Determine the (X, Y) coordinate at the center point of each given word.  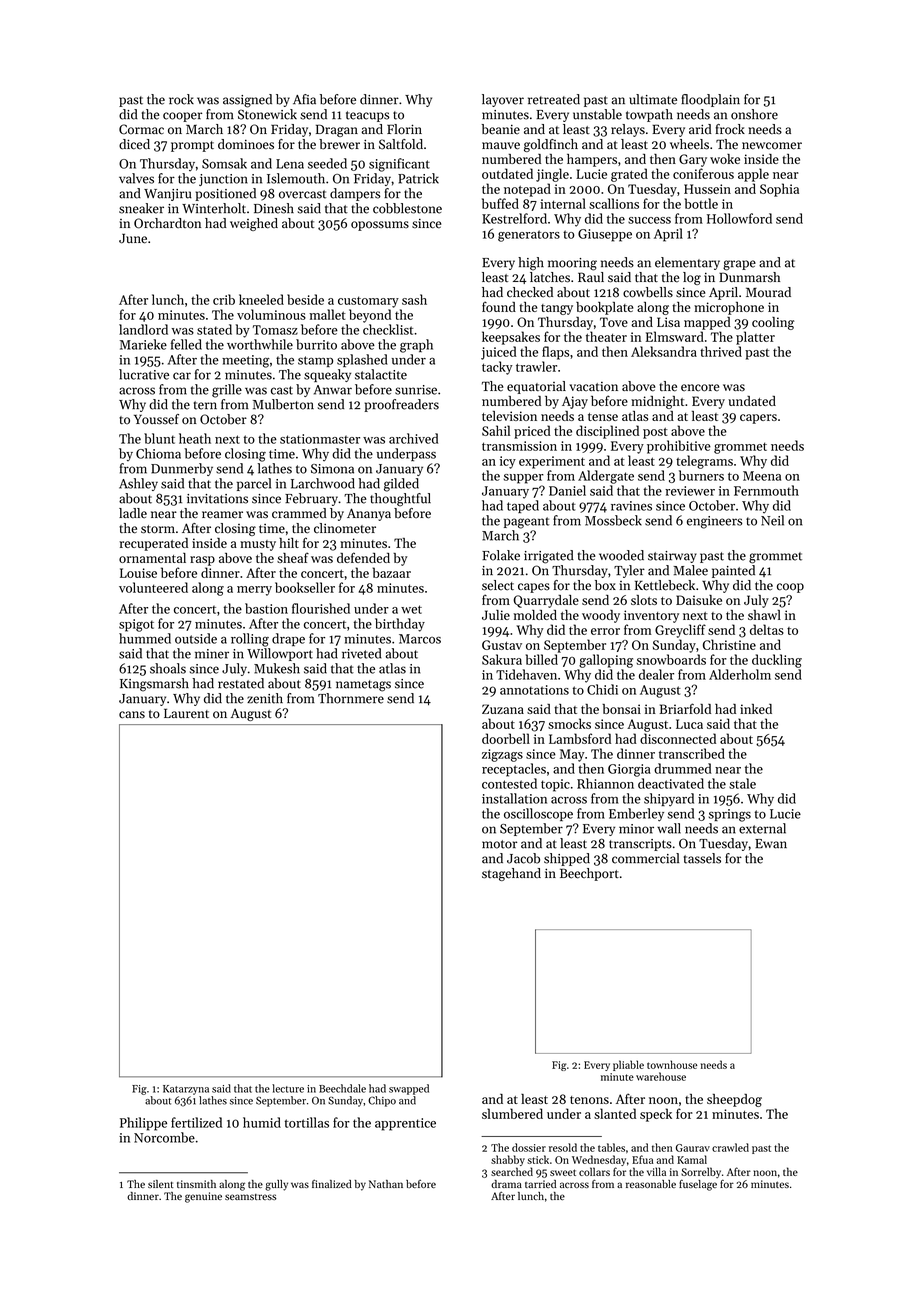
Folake (501, 555)
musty (258, 545)
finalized (332, 1184)
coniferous (703, 173)
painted (733, 571)
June (133, 239)
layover (503, 100)
